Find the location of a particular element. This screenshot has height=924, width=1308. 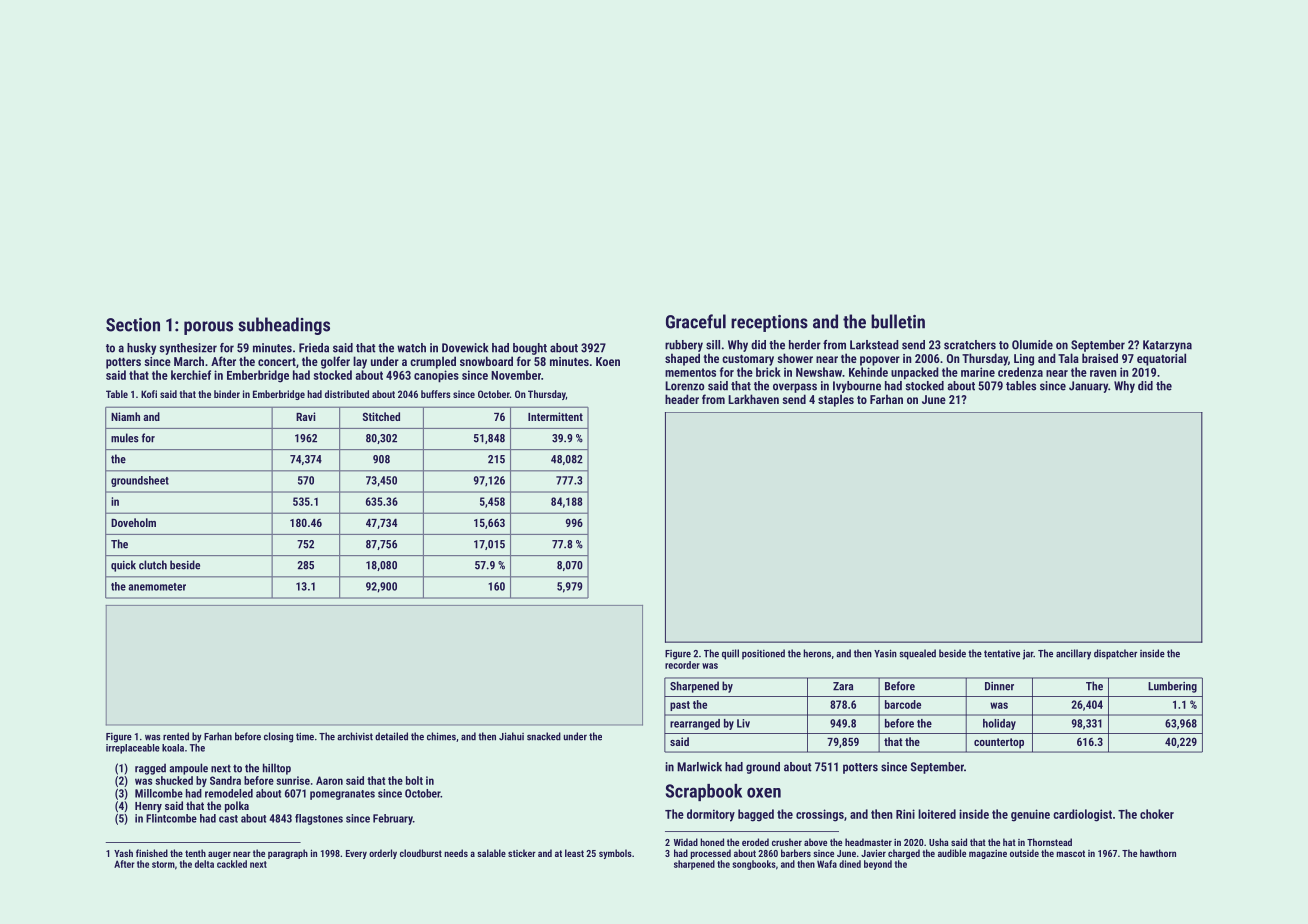

Section is located at coordinates (133, 325).
